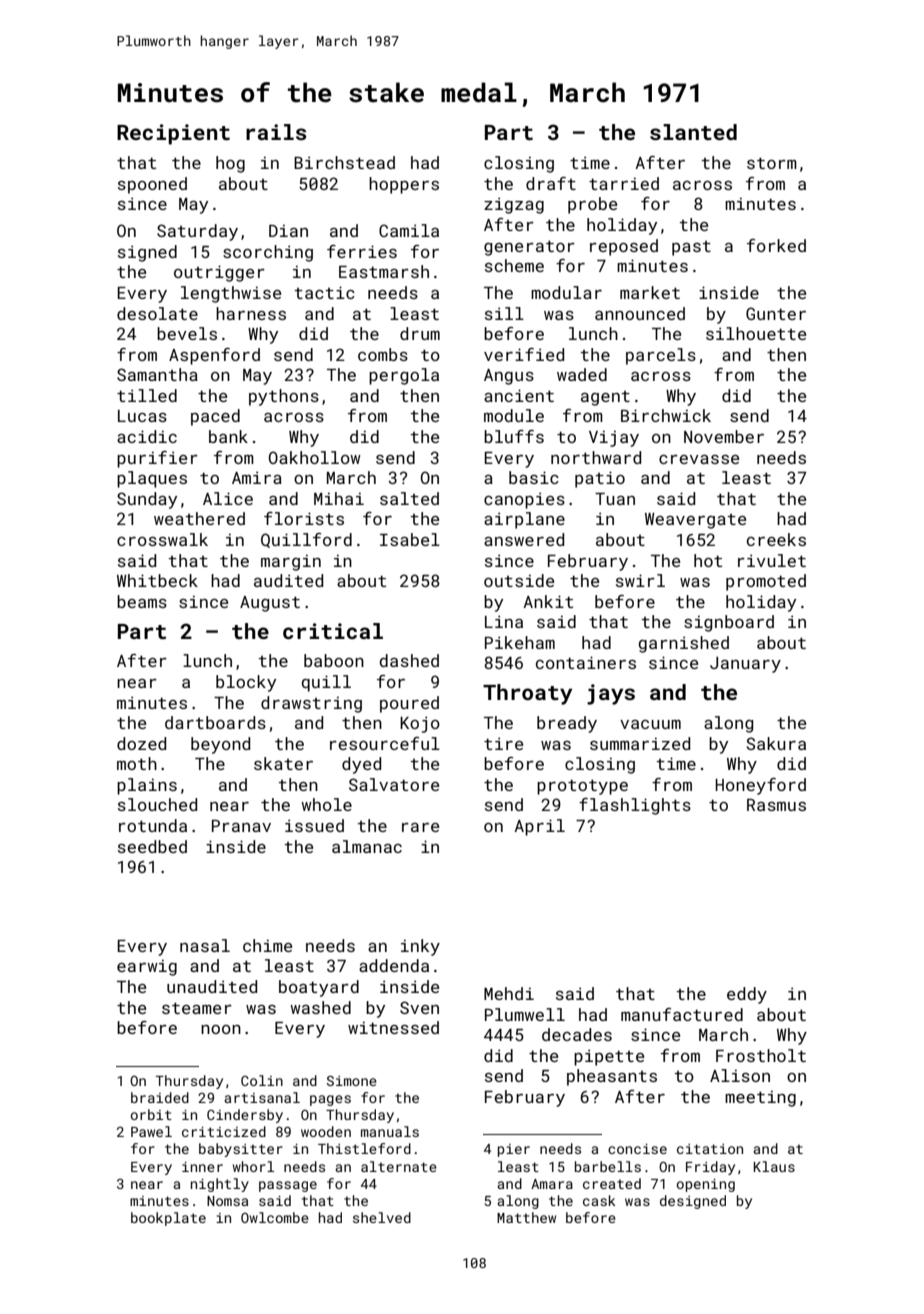 This page has height=1314, width=924. Describe the element at coordinates (334, 660) in the page. I see `baboon` at that location.
